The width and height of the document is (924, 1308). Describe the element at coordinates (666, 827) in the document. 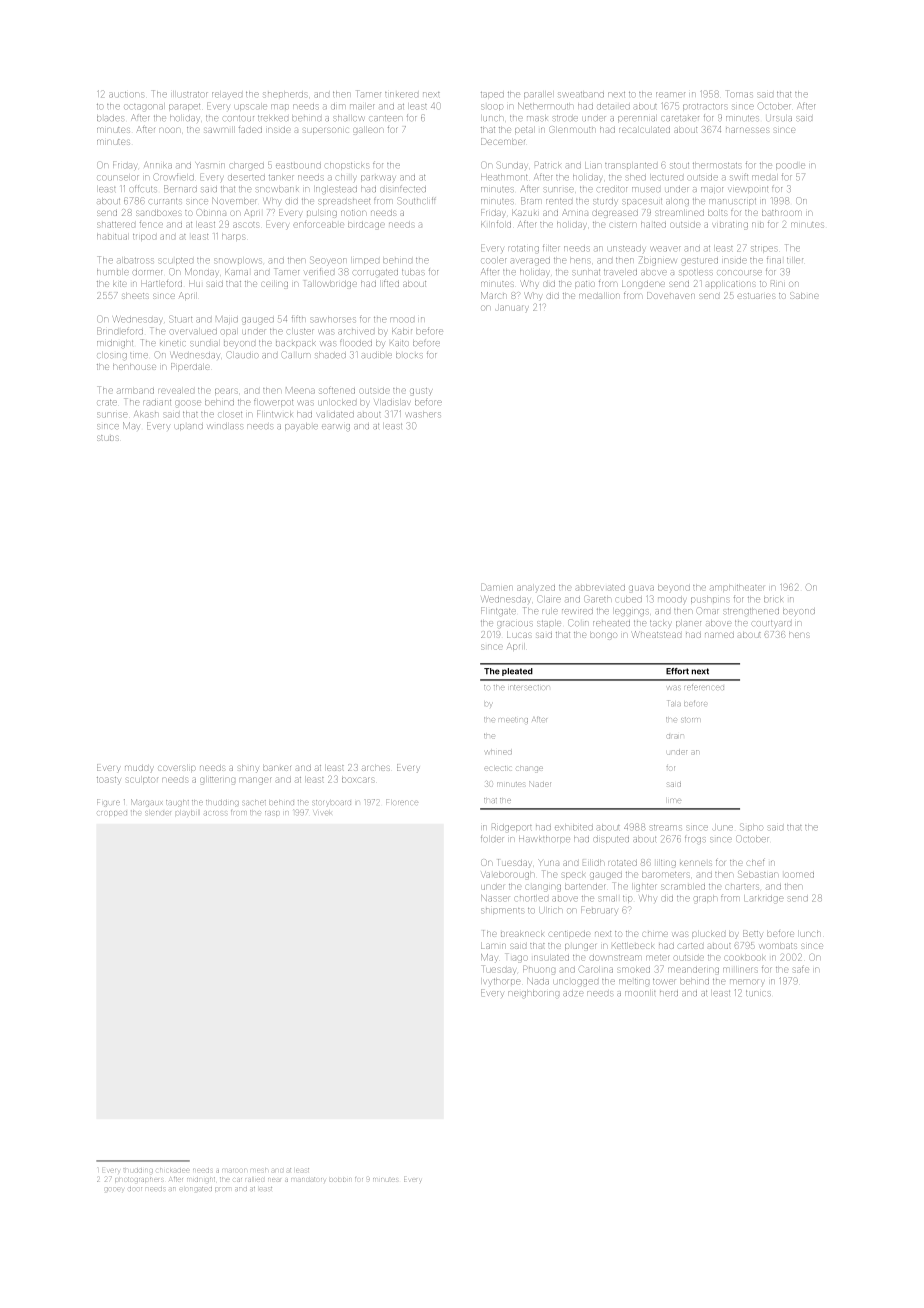

I see `streams` at that location.
